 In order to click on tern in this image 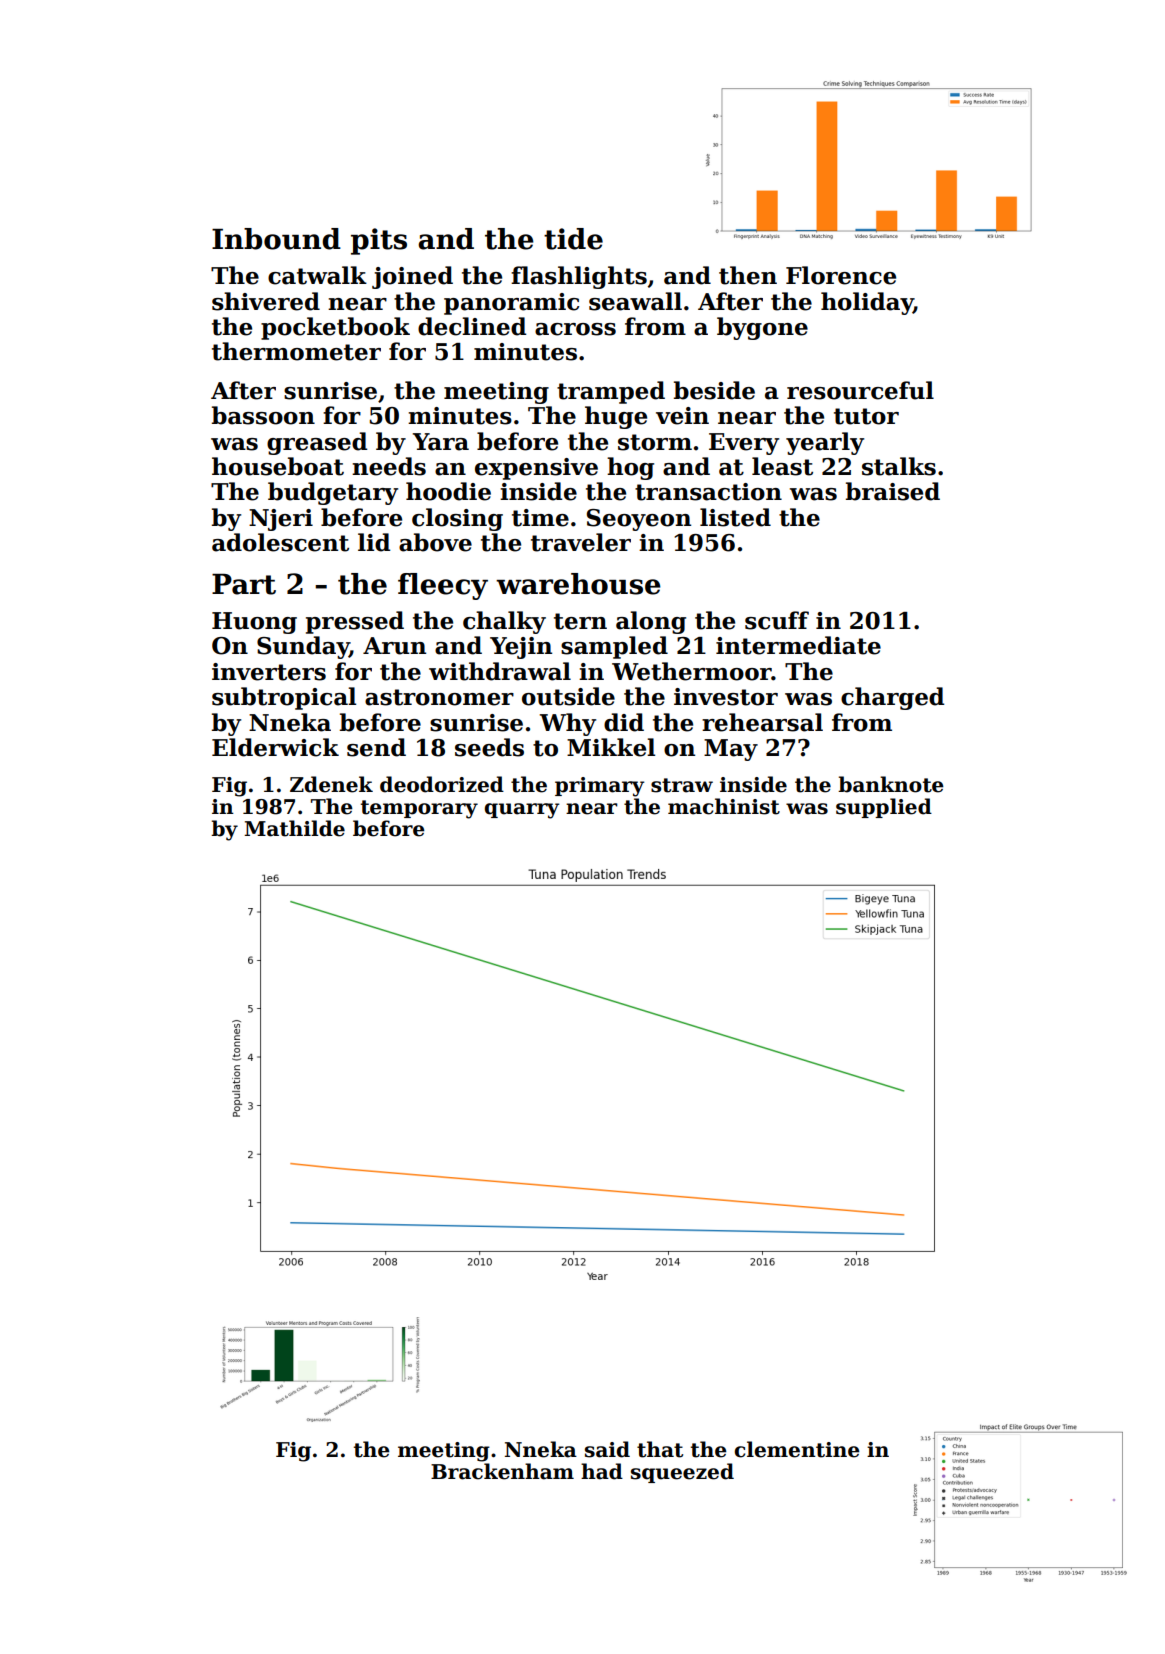, I will do `click(580, 621)`.
